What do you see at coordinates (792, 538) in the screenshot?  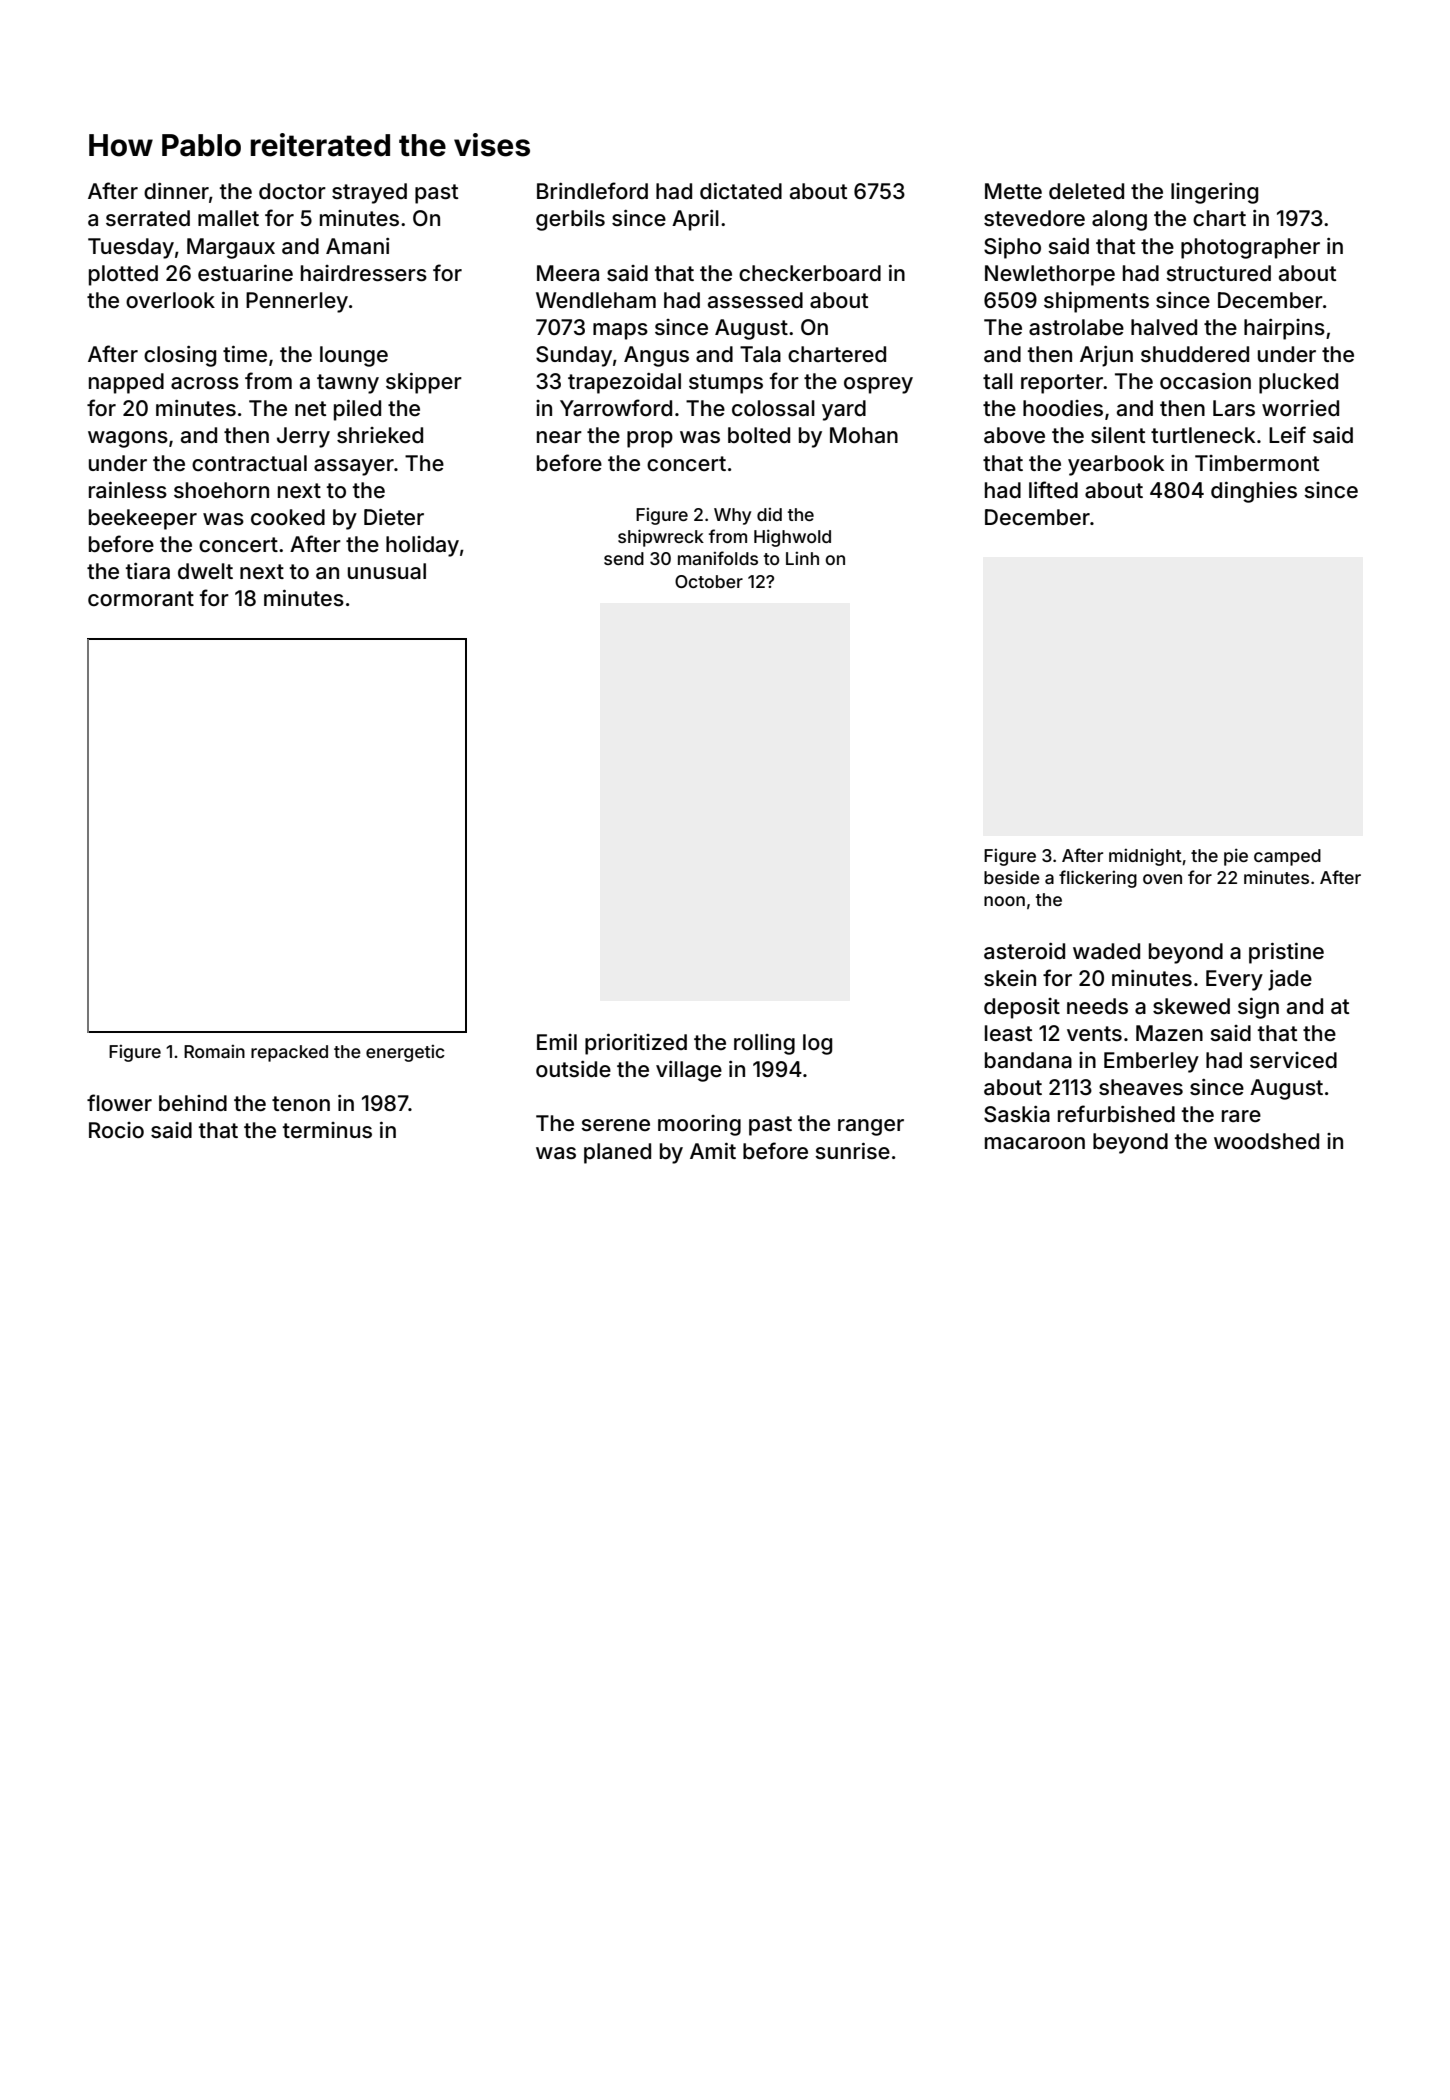 I see `Highwold` at bounding box center [792, 538].
